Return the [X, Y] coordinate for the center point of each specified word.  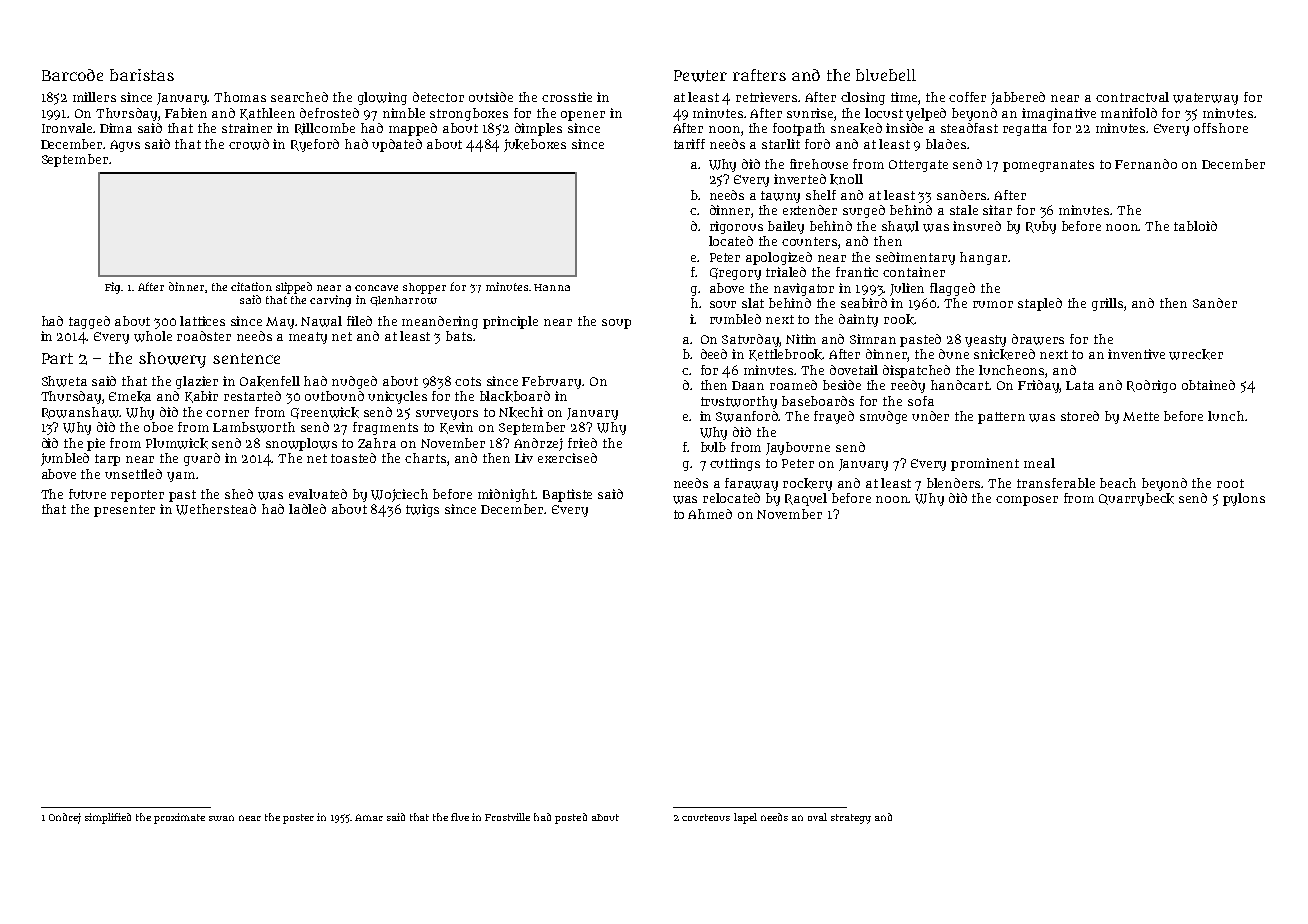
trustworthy [739, 402]
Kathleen [267, 114]
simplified [108, 818]
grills [1108, 304]
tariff [689, 144]
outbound [334, 396]
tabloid [1195, 226]
